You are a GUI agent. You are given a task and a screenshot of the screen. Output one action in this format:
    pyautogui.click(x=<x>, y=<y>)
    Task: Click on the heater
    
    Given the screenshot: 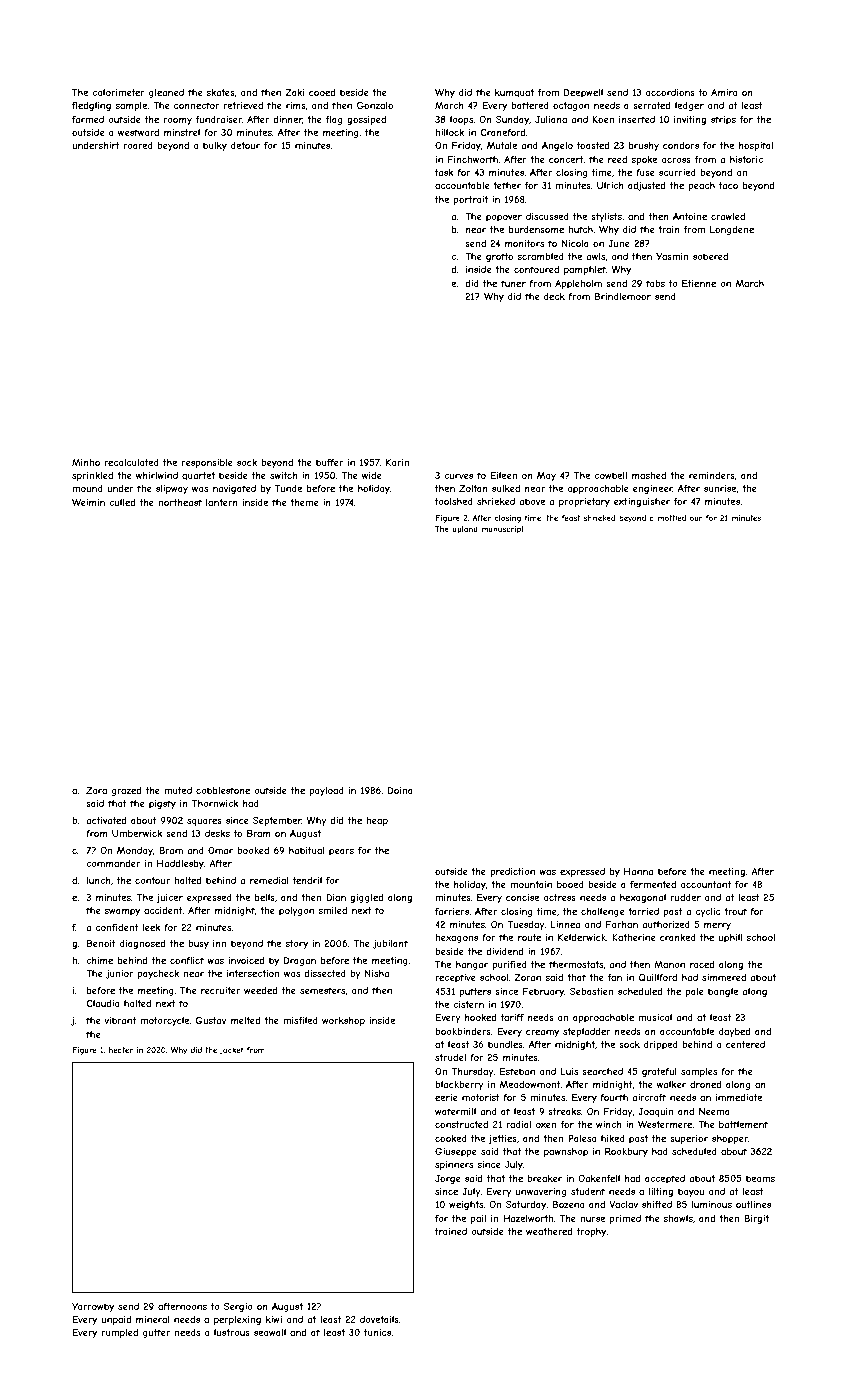 What is the action you would take?
    pyautogui.click(x=121, y=1050)
